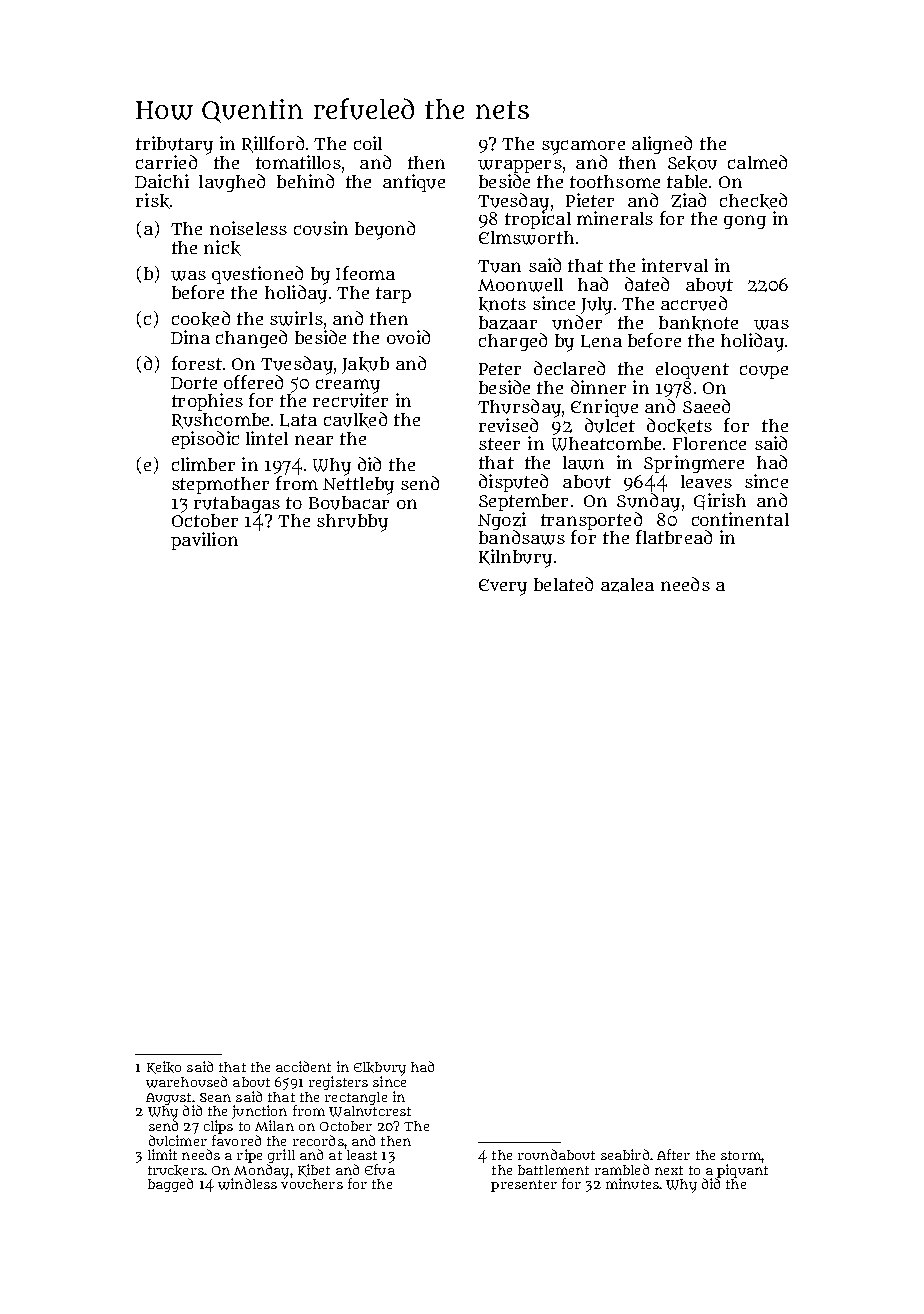  I want to click on azalea, so click(627, 585).
